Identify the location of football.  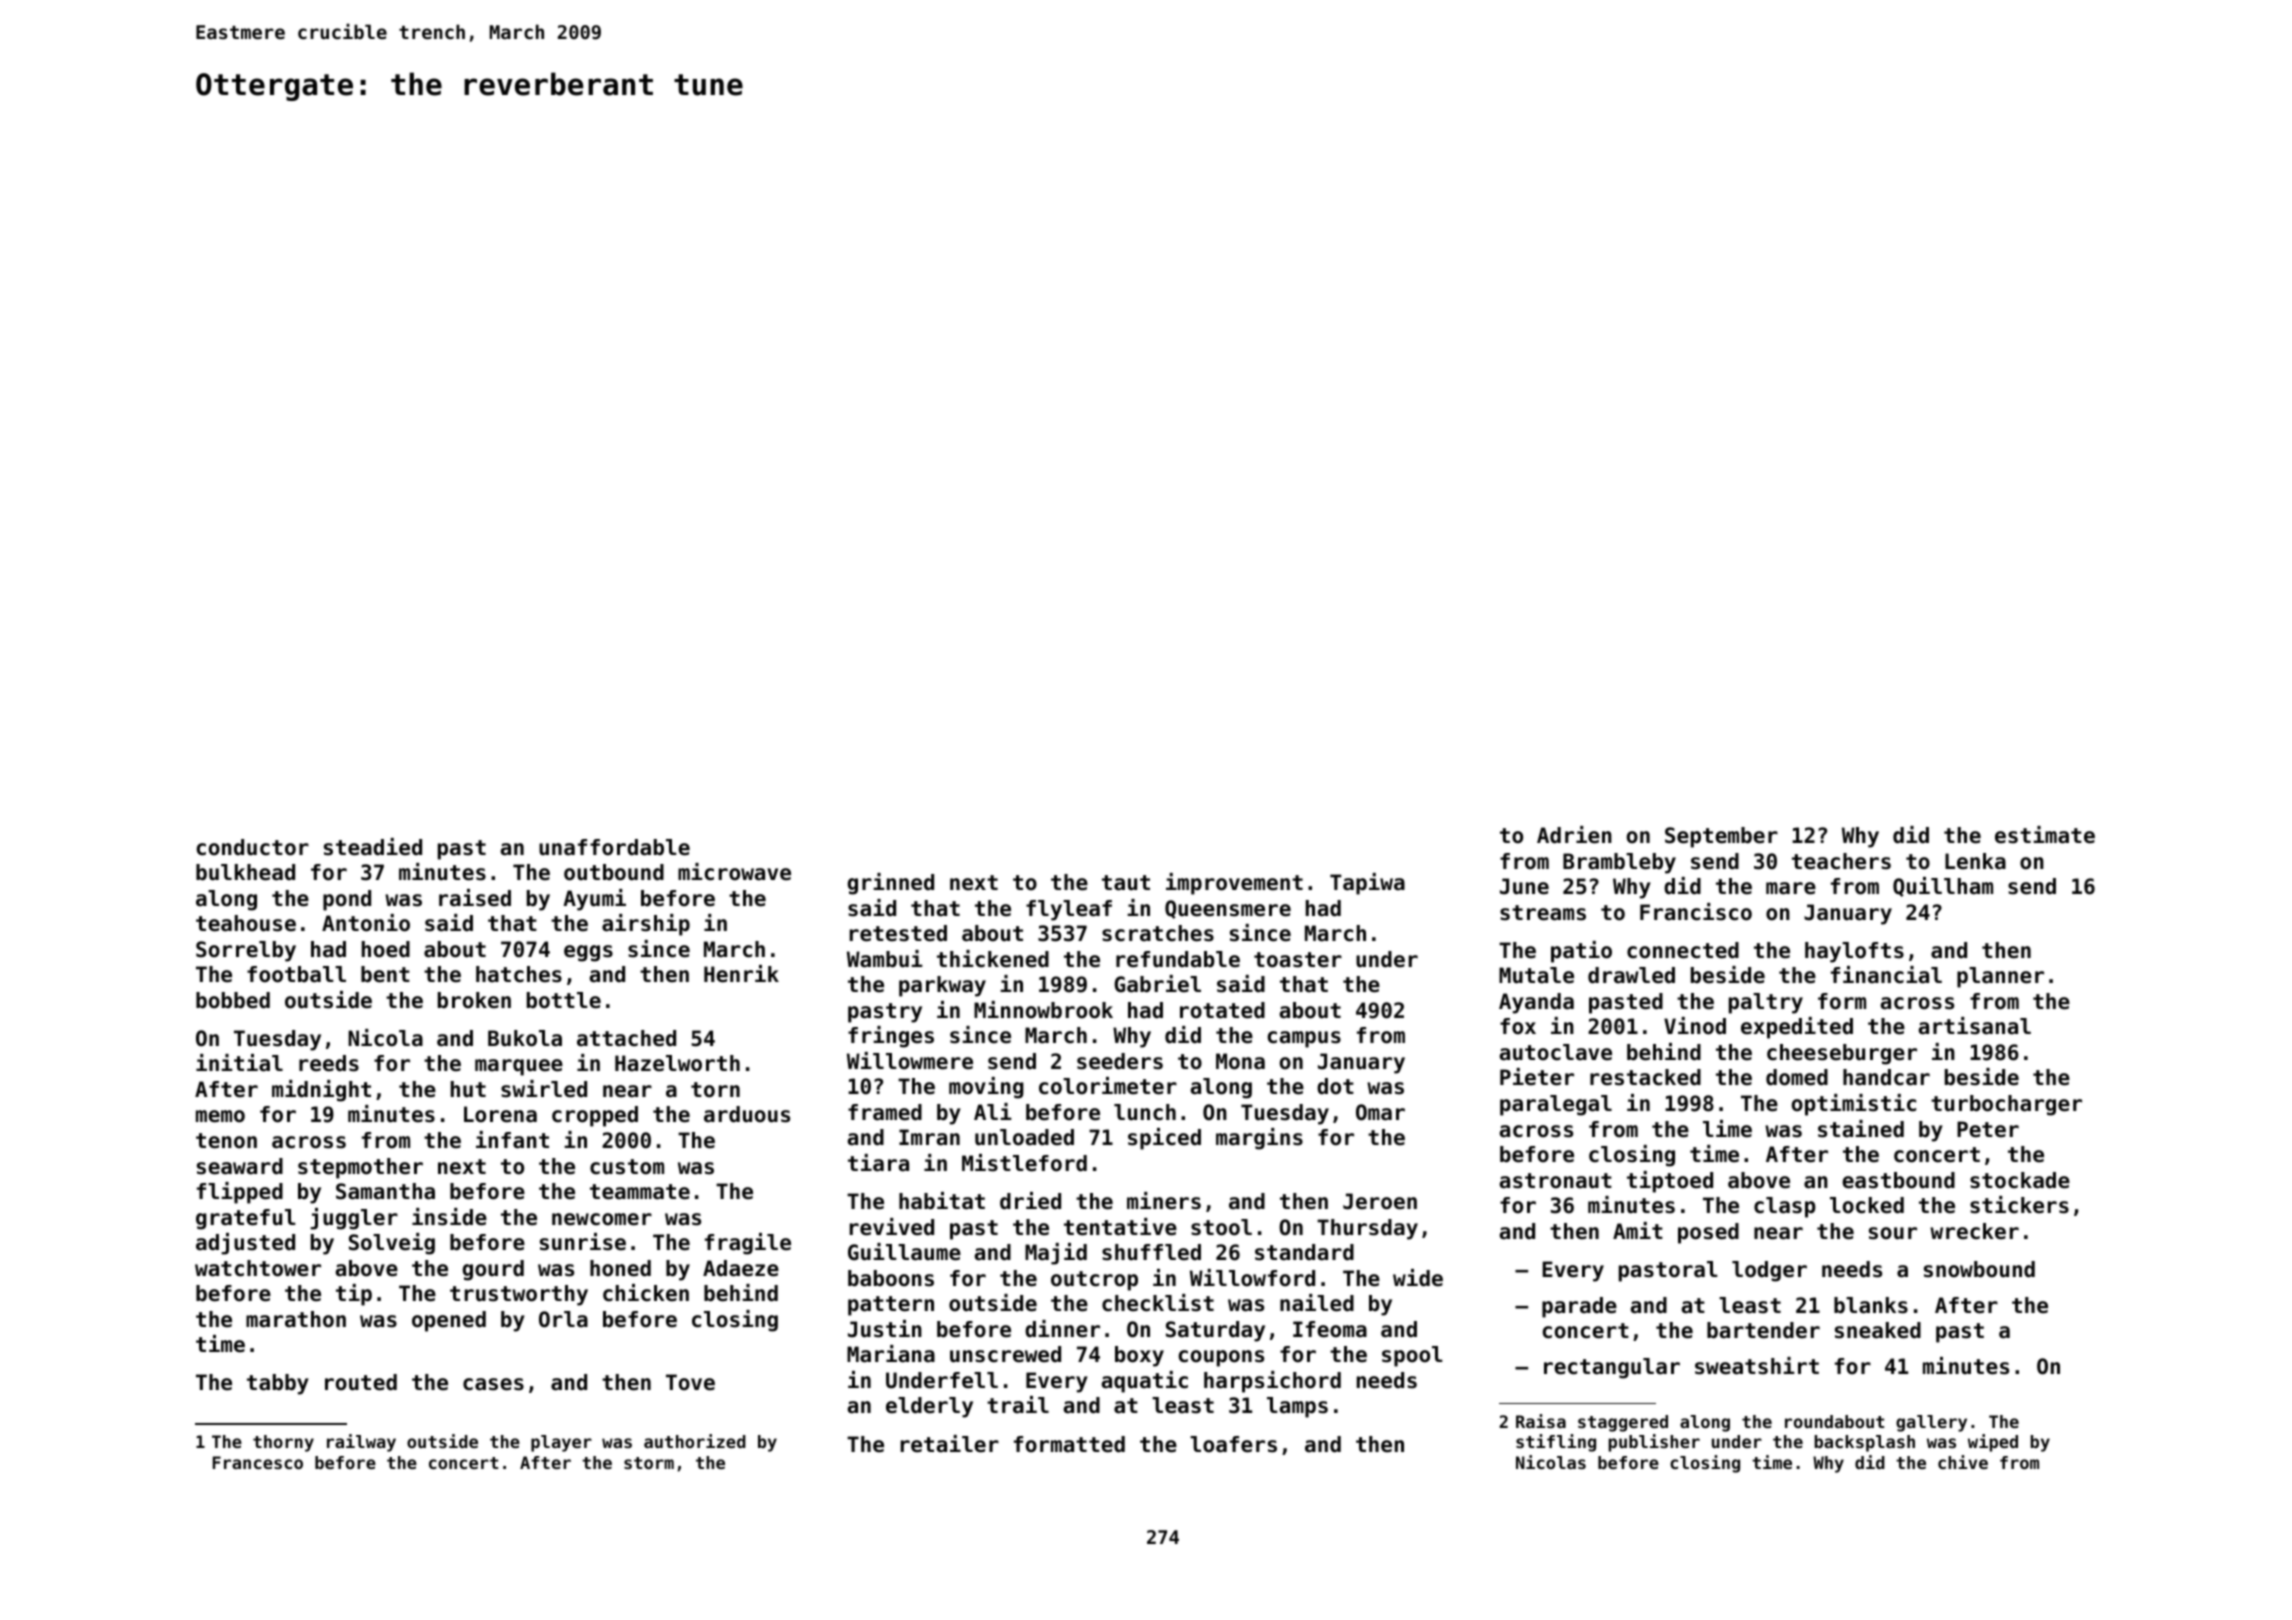
(296, 974).
